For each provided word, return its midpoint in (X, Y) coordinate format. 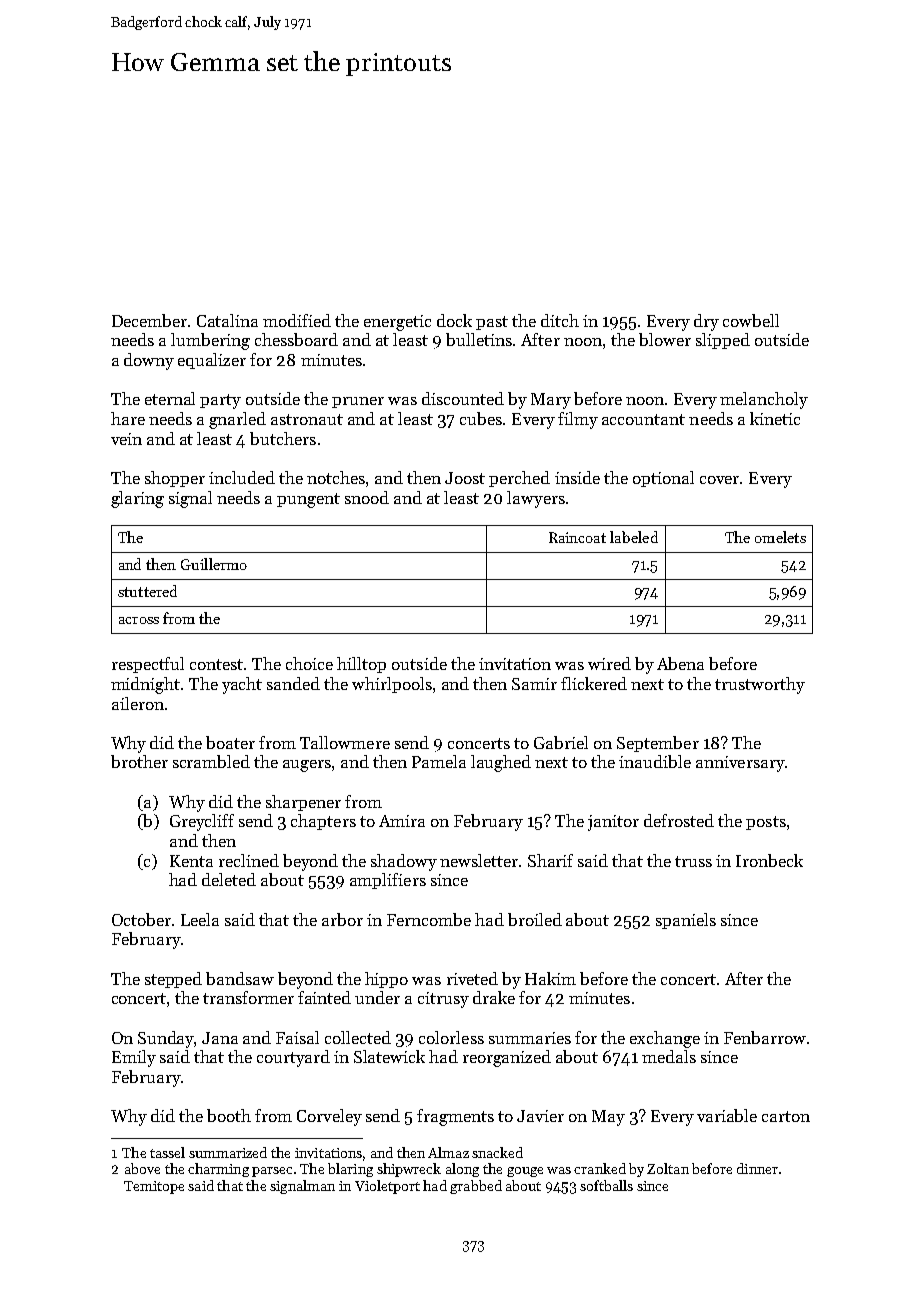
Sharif (550, 860)
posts (766, 823)
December (150, 320)
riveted (472, 978)
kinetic (775, 418)
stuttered (147, 591)
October (141, 919)
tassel (167, 1152)
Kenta (191, 861)
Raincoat (577, 537)
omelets (780, 537)
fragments (455, 1117)
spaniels (686, 921)
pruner (358, 402)
